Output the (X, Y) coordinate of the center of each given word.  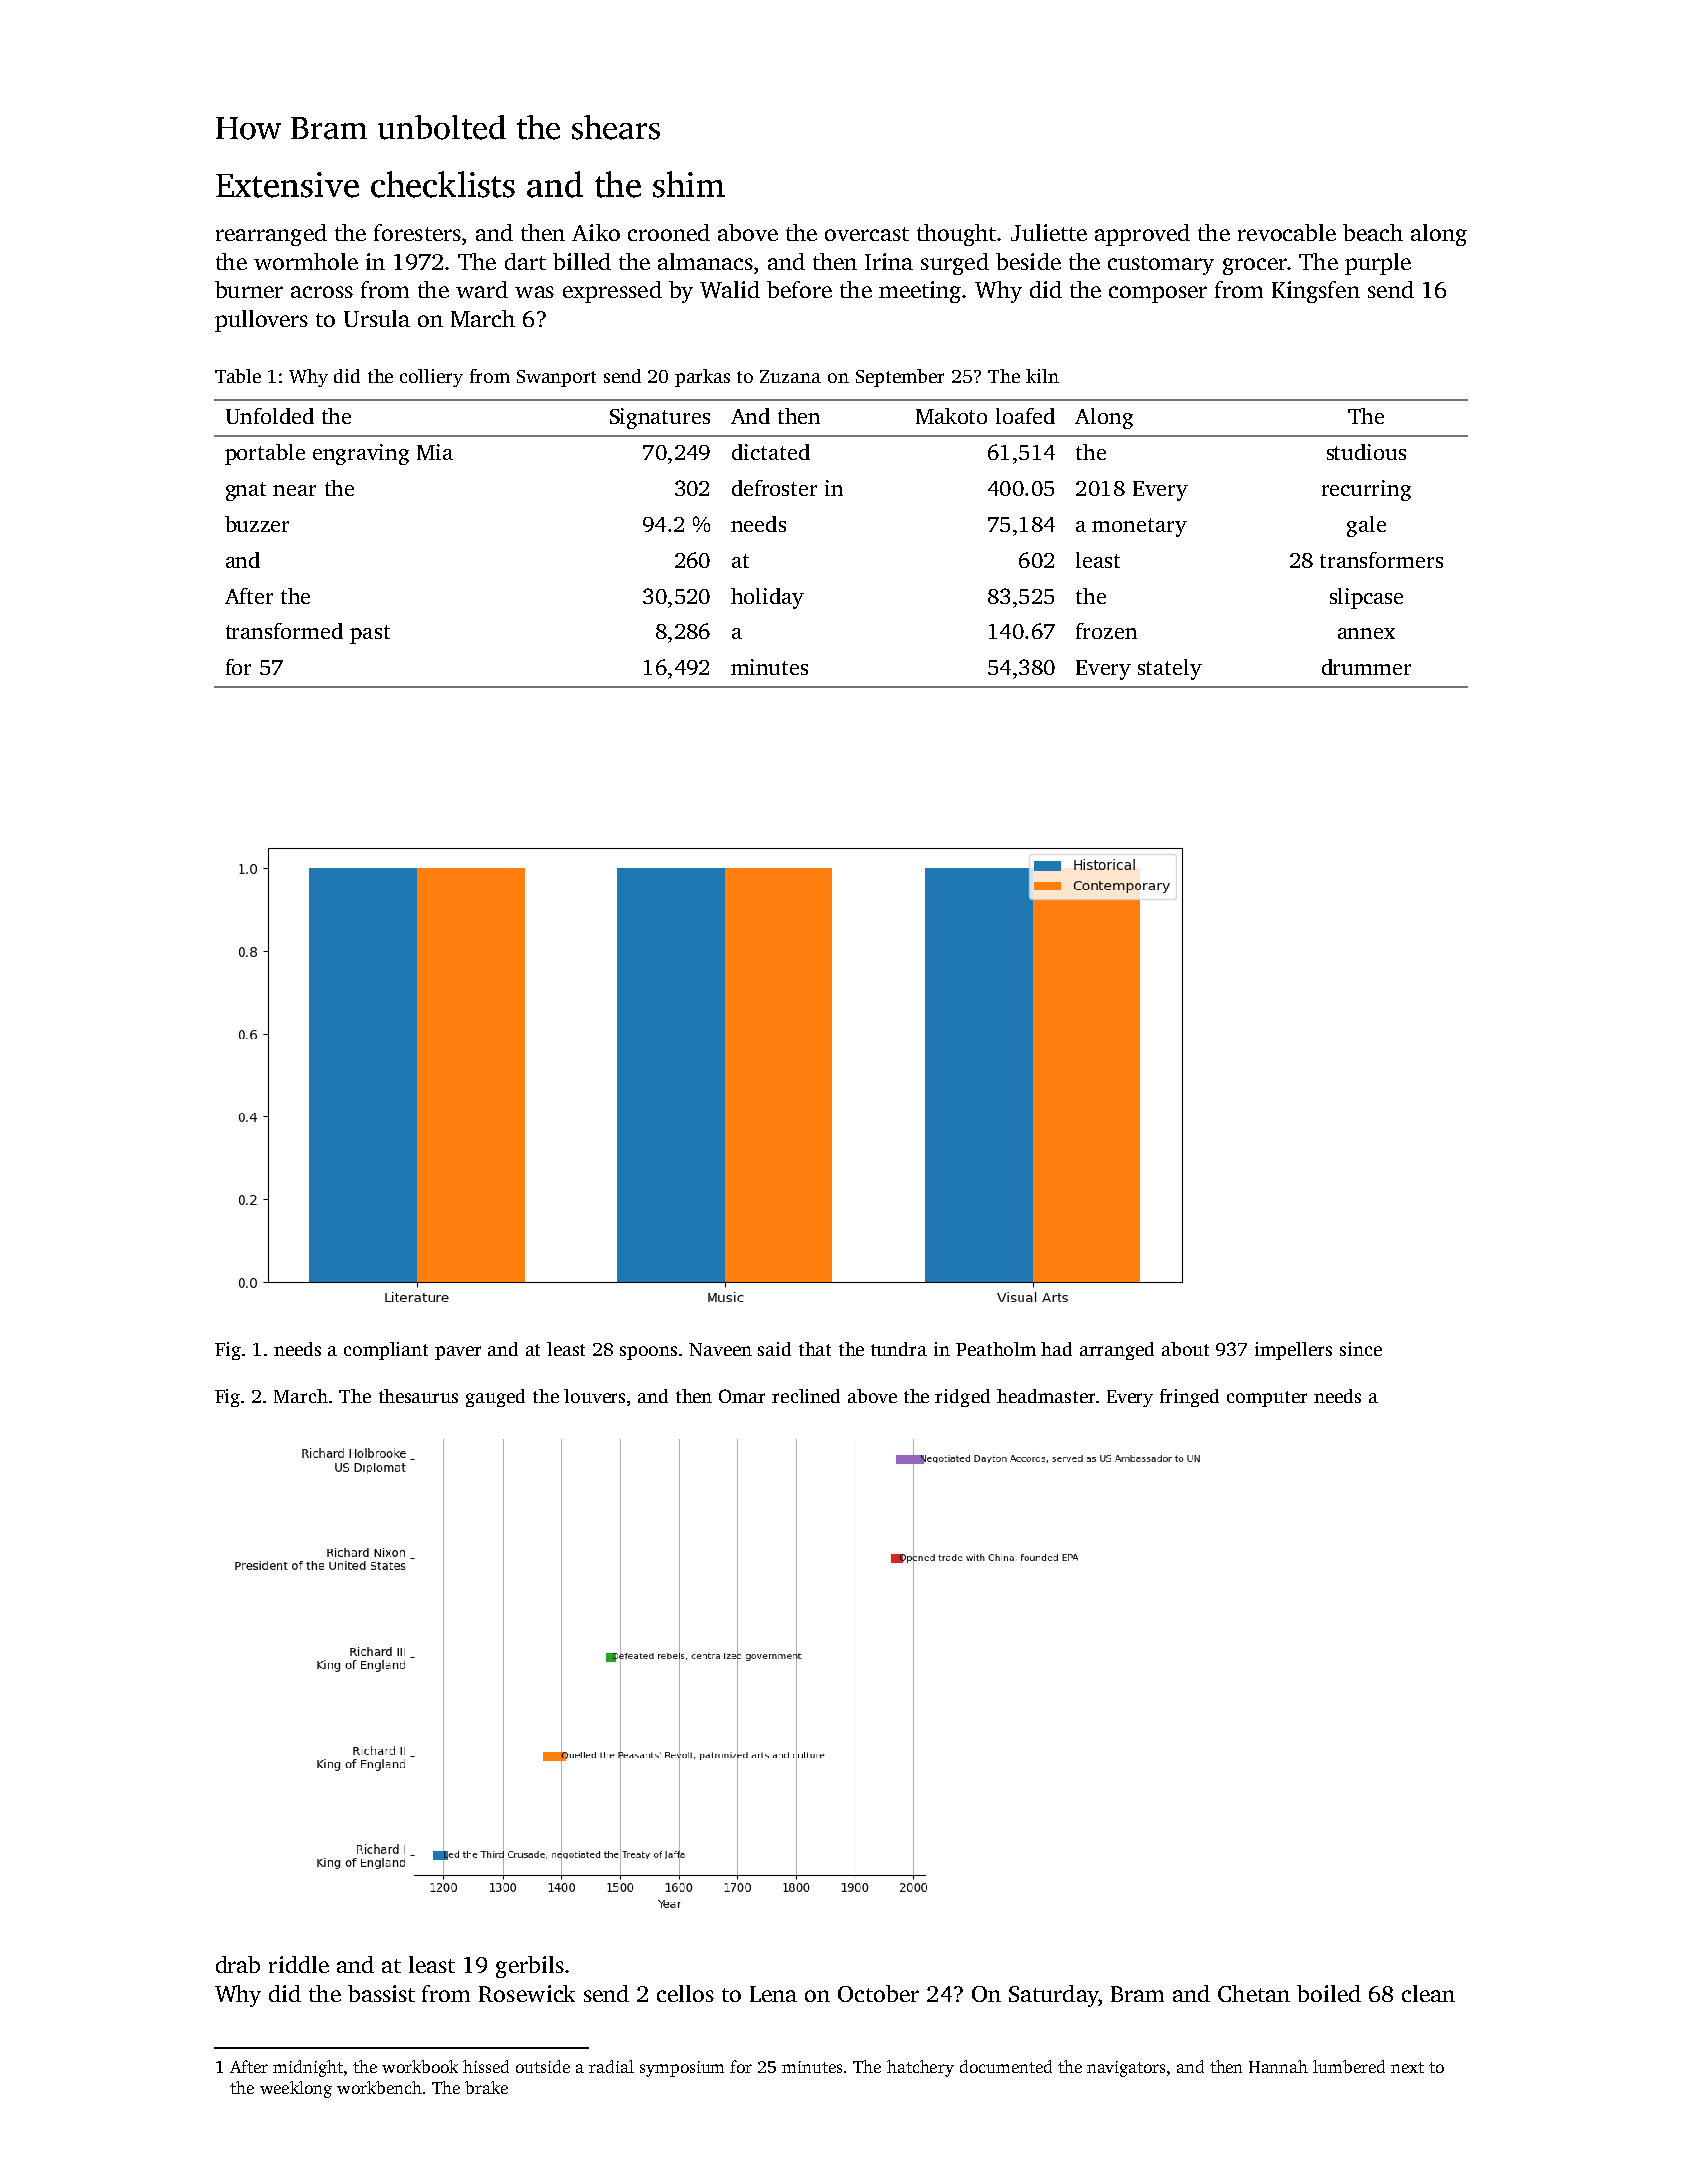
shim (689, 184)
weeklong (296, 2089)
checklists (443, 184)
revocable (1287, 232)
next (1407, 2067)
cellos (685, 1993)
